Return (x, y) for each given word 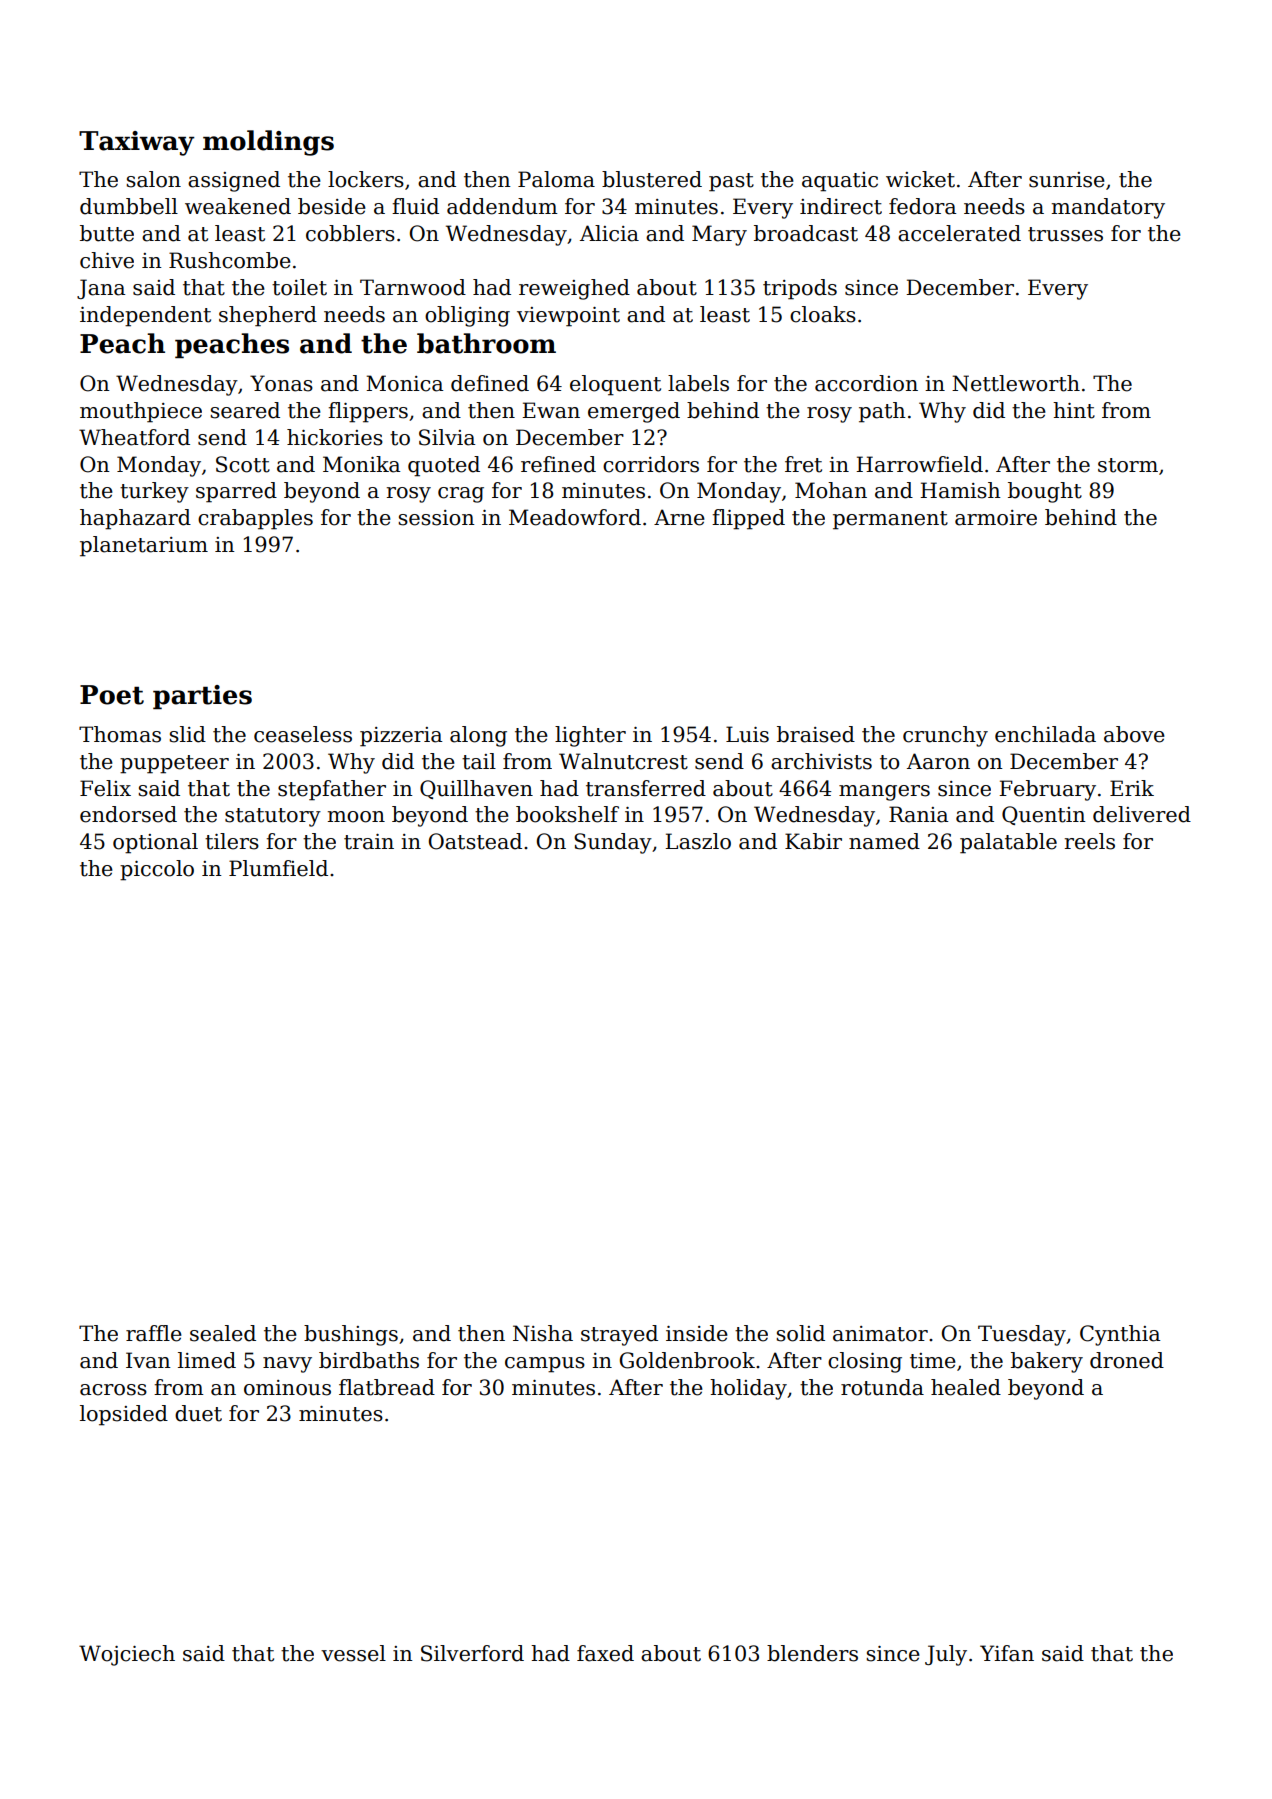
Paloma (556, 179)
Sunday (613, 843)
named (884, 841)
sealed (223, 1333)
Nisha (543, 1333)
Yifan (1007, 1653)
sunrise (1067, 180)
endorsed (128, 814)
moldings (268, 143)
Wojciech (127, 1655)
